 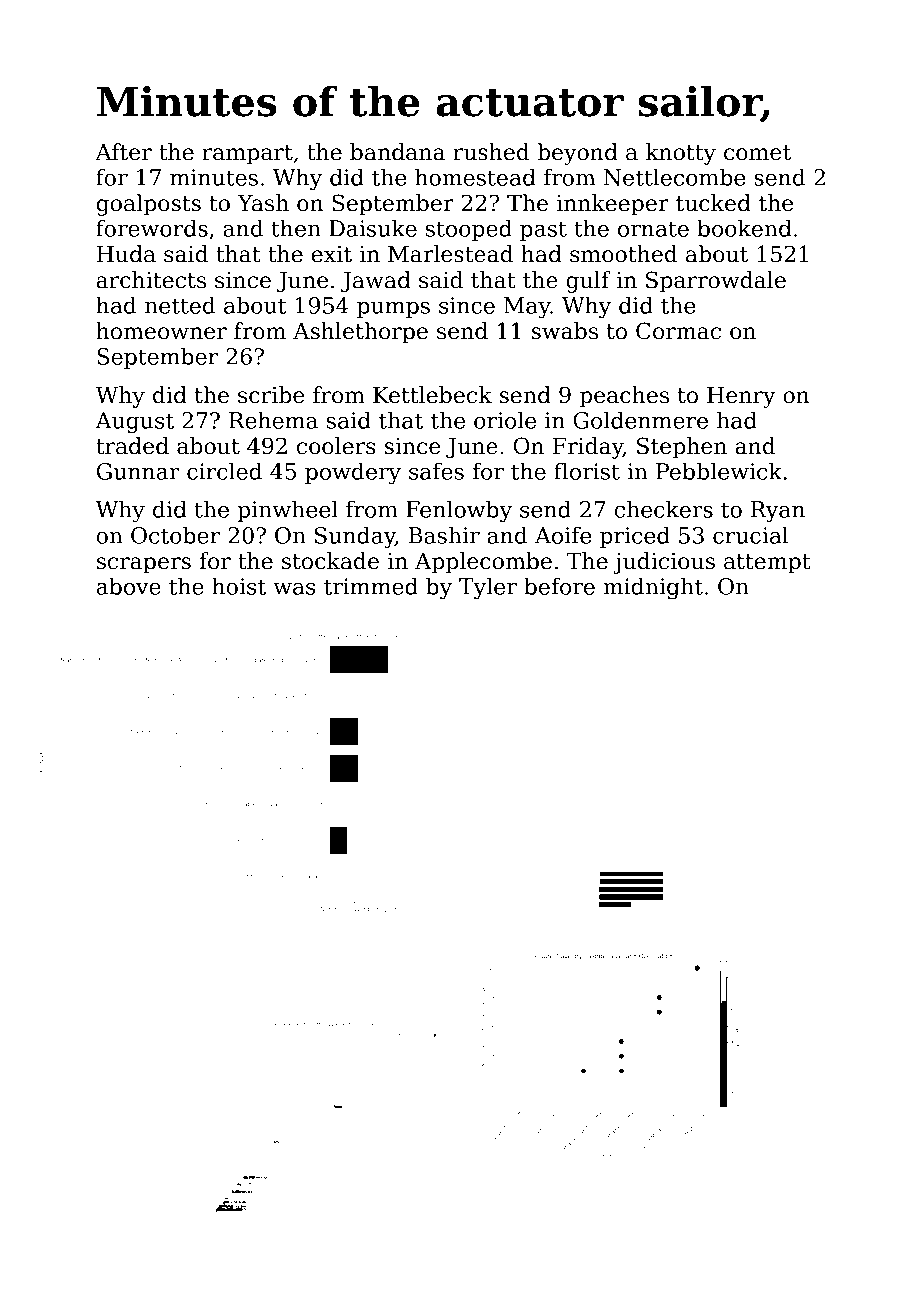 I want to click on florist, so click(x=587, y=471).
